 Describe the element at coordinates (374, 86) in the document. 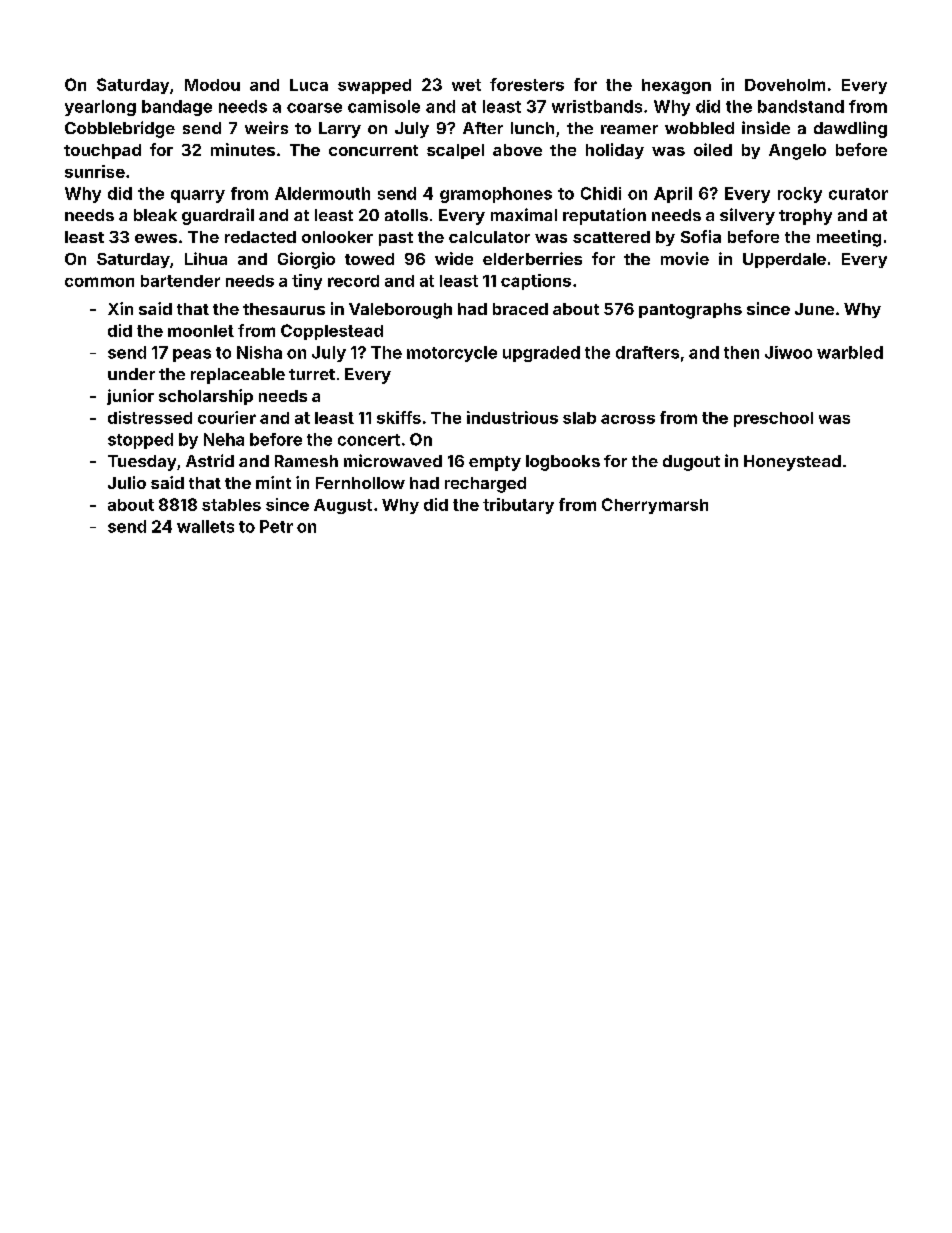

I see `swapped` at that location.
